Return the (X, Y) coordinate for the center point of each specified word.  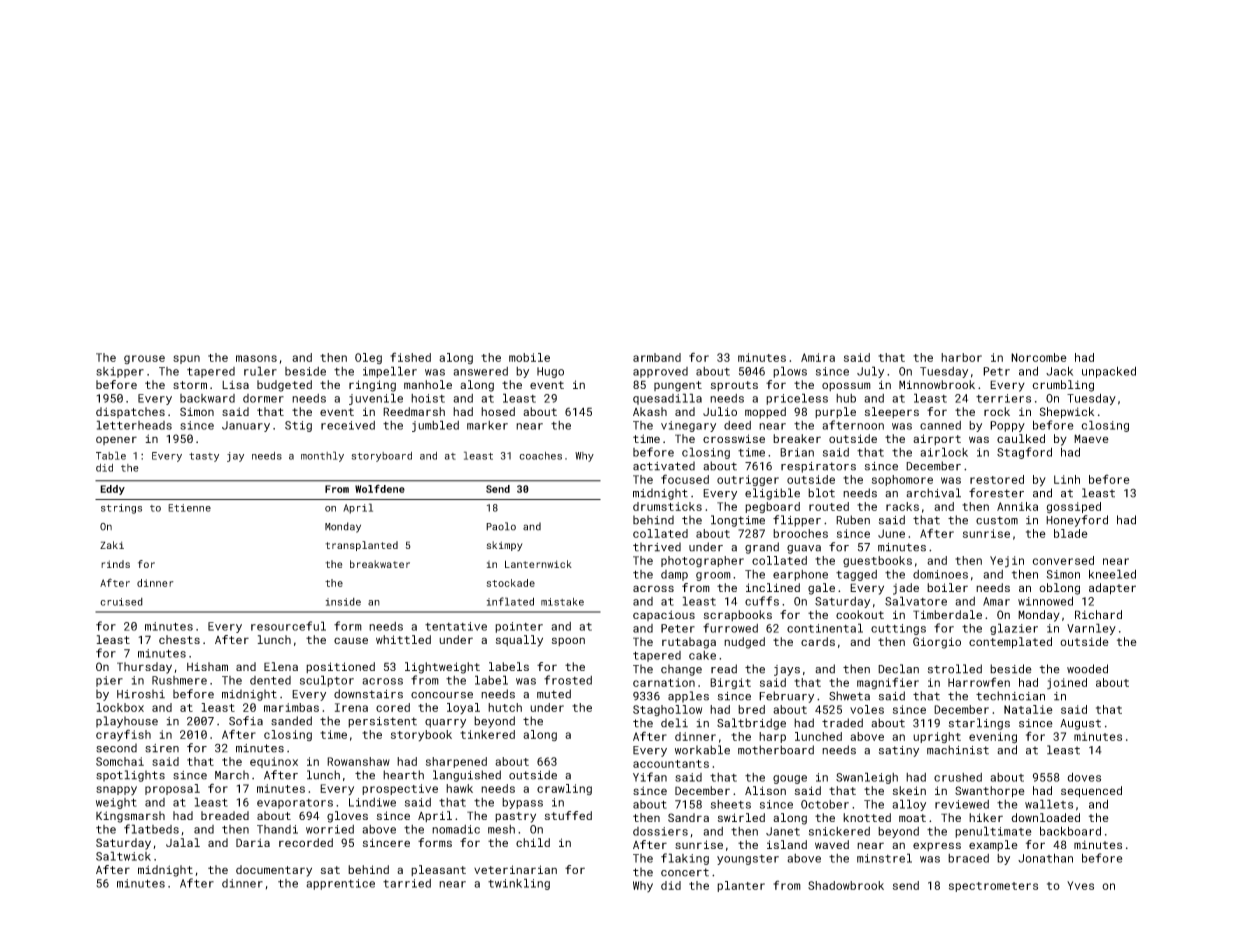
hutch (505, 707)
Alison (765, 790)
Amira (818, 357)
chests (179, 639)
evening (993, 738)
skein (909, 790)
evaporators (295, 804)
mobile (529, 357)
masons (256, 358)
